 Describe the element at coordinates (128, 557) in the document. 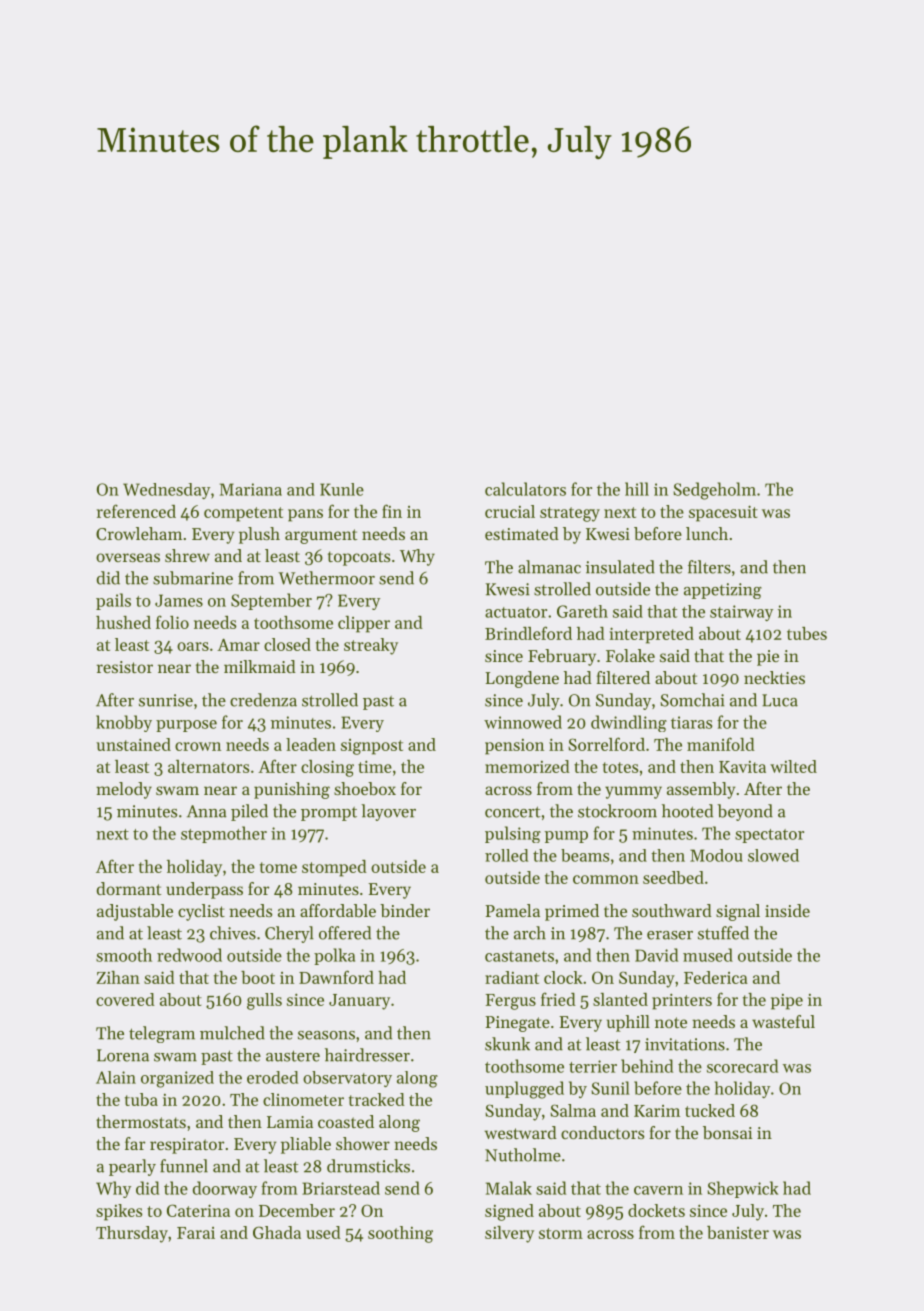

I see `overseas` at that location.
